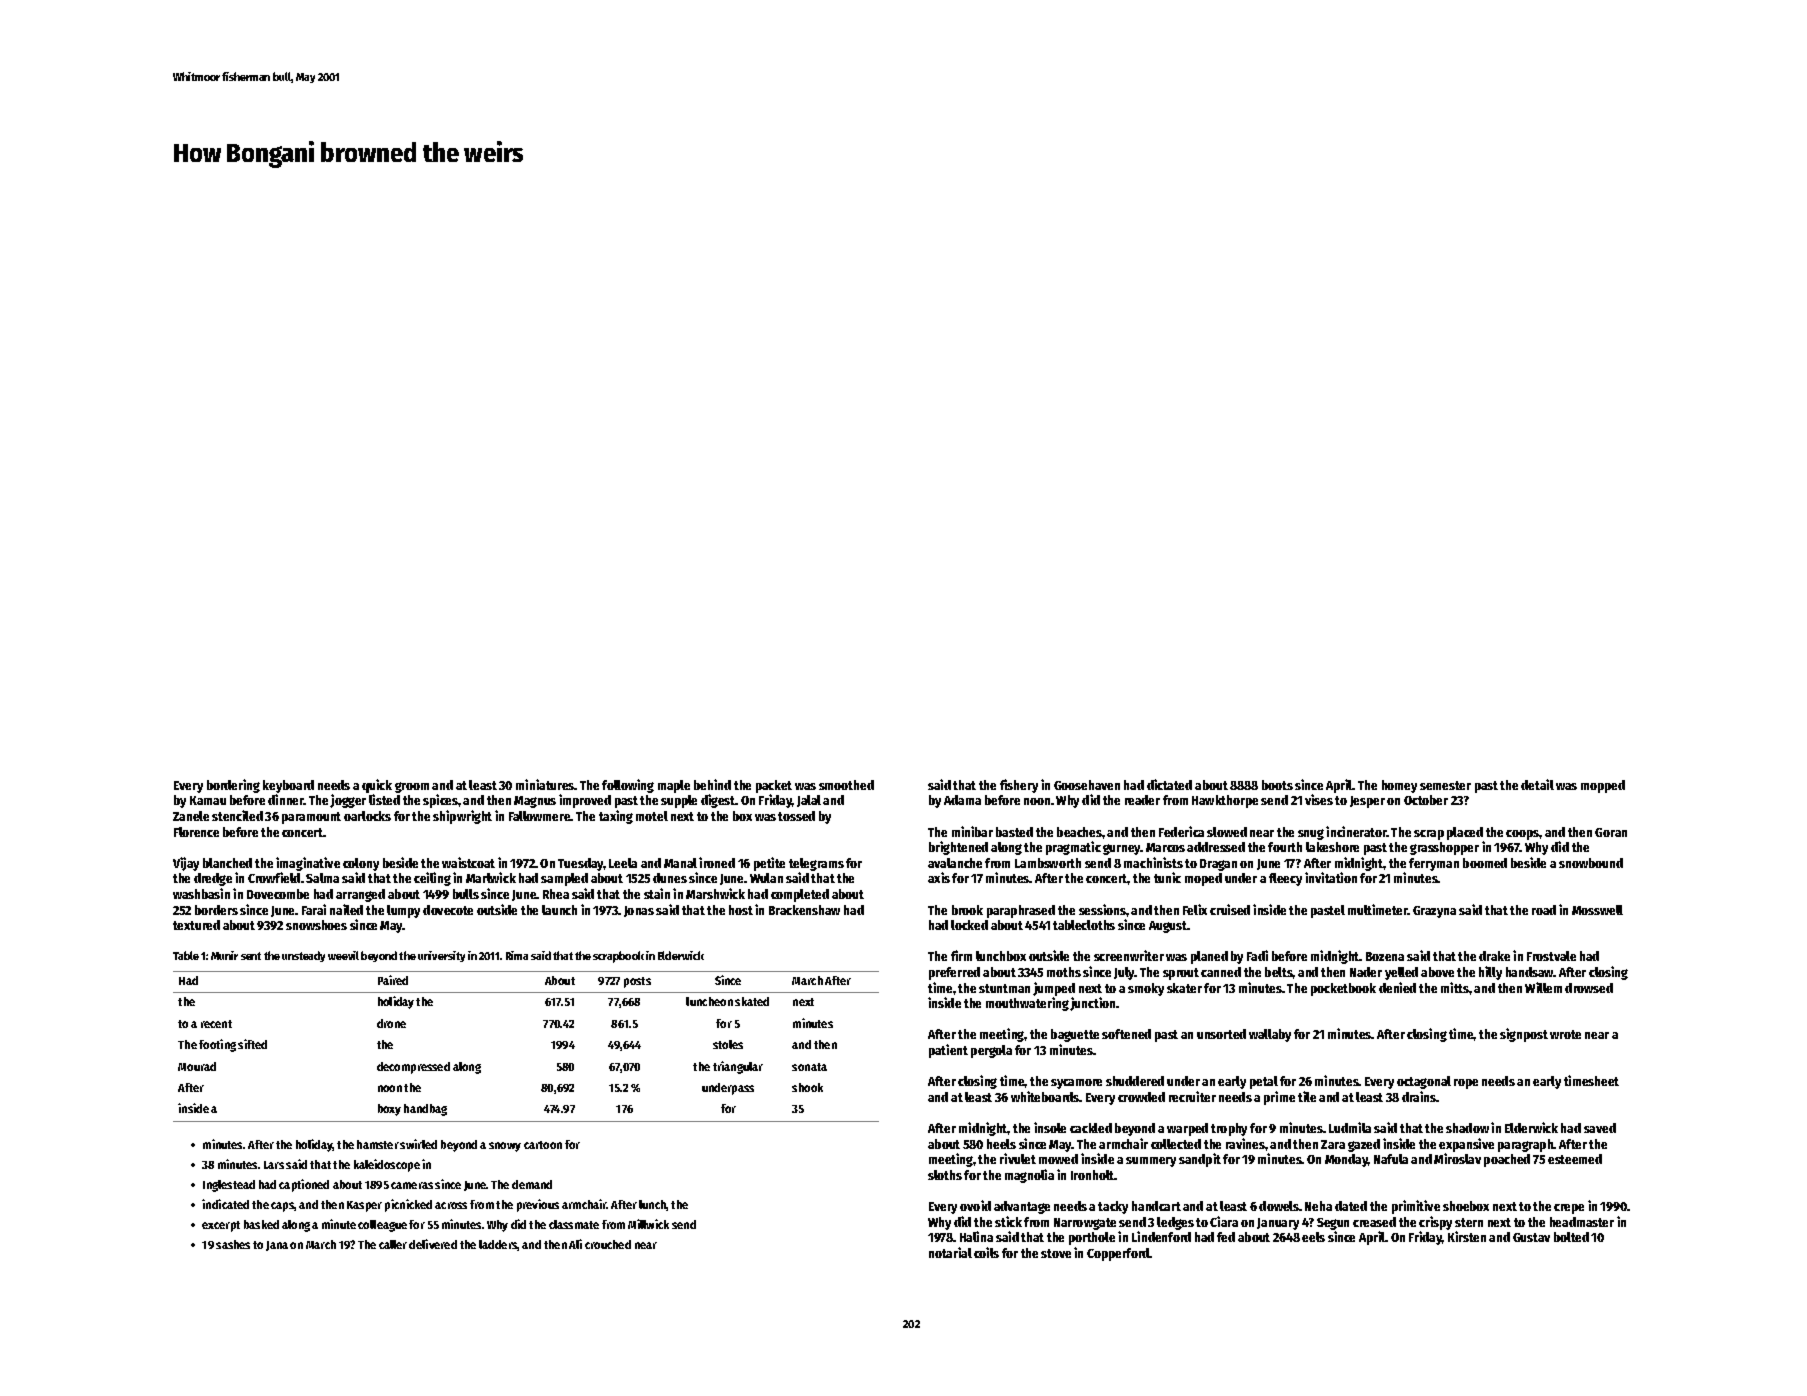 The image size is (1807, 1396). I want to click on sashes, so click(233, 1244).
